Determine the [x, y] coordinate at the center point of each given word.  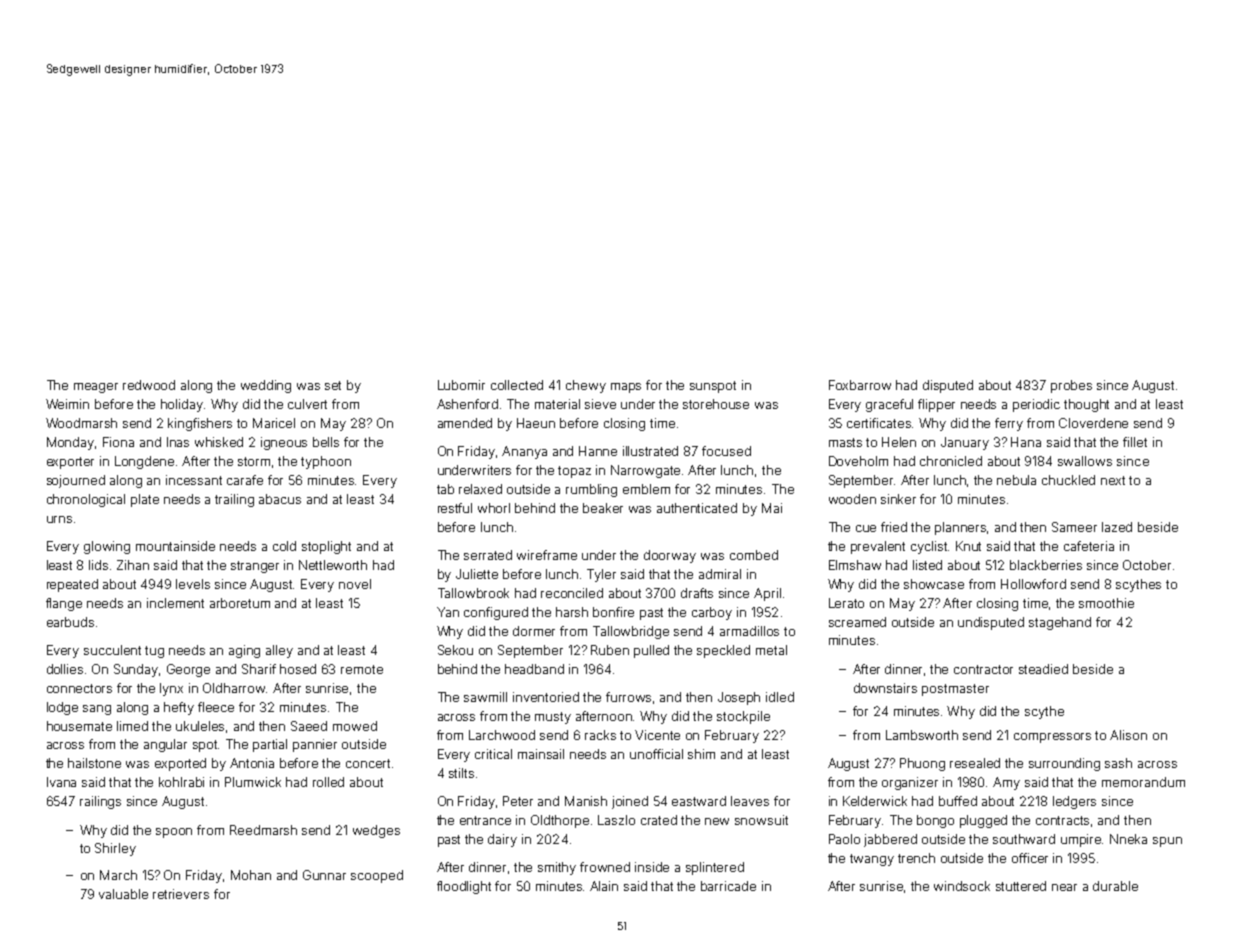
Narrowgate [645, 471]
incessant [194, 480]
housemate [79, 726]
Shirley [115, 849]
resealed [975, 763]
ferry [1009, 424]
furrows [628, 697]
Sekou [455, 650]
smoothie [1106, 603]
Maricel [274, 423]
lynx [171, 689]
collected [517, 385]
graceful [889, 405]
